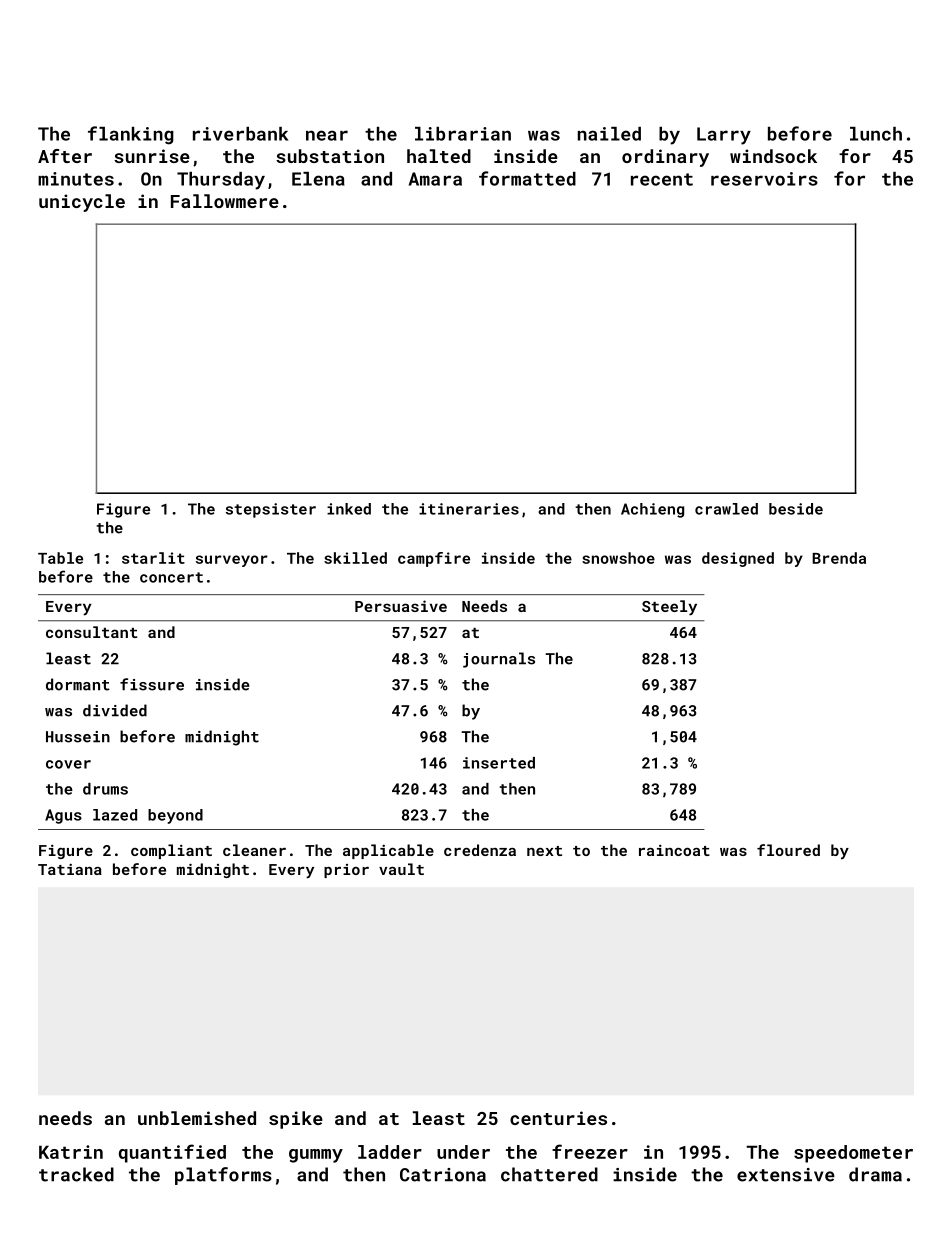 This screenshot has width=952, height=1233. What do you see at coordinates (796, 509) in the screenshot?
I see `beside` at bounding box center [796, 509].
